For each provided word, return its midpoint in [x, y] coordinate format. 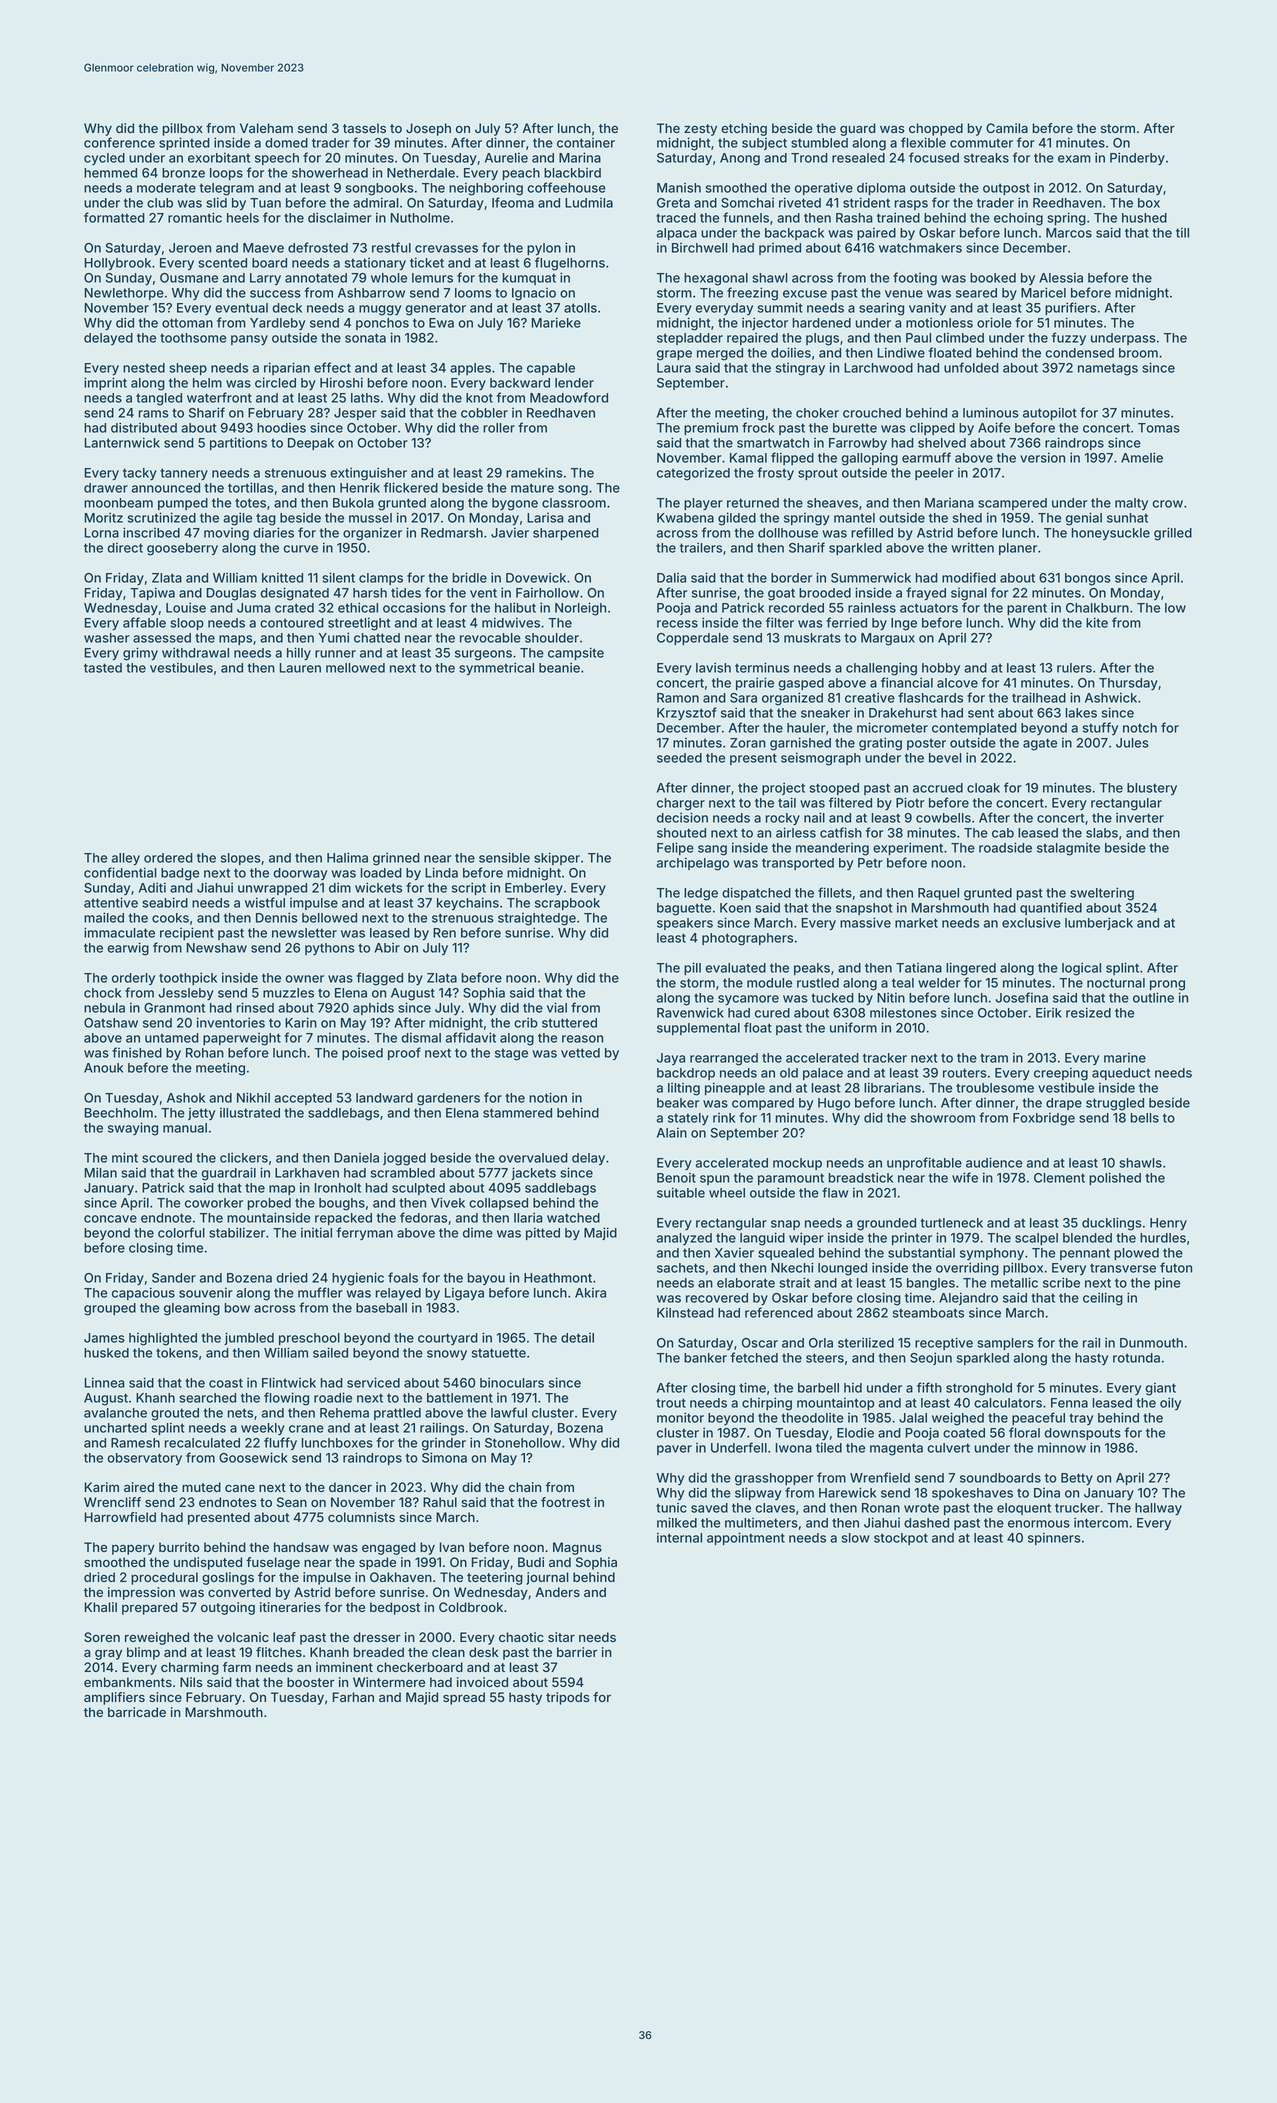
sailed [330, 1352]
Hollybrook [117, 264]
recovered [717, 1298]
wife [965, 1177]
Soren [102, 1637]
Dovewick [536, 577]
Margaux [888, 639]
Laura [674, 368]
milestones [903, 1012]
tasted [103, 668]
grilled [1173, 534]
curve [300, 549]
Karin [301, 1022]
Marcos [1069, 233]
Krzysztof [687, 714]
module [769, 983]
